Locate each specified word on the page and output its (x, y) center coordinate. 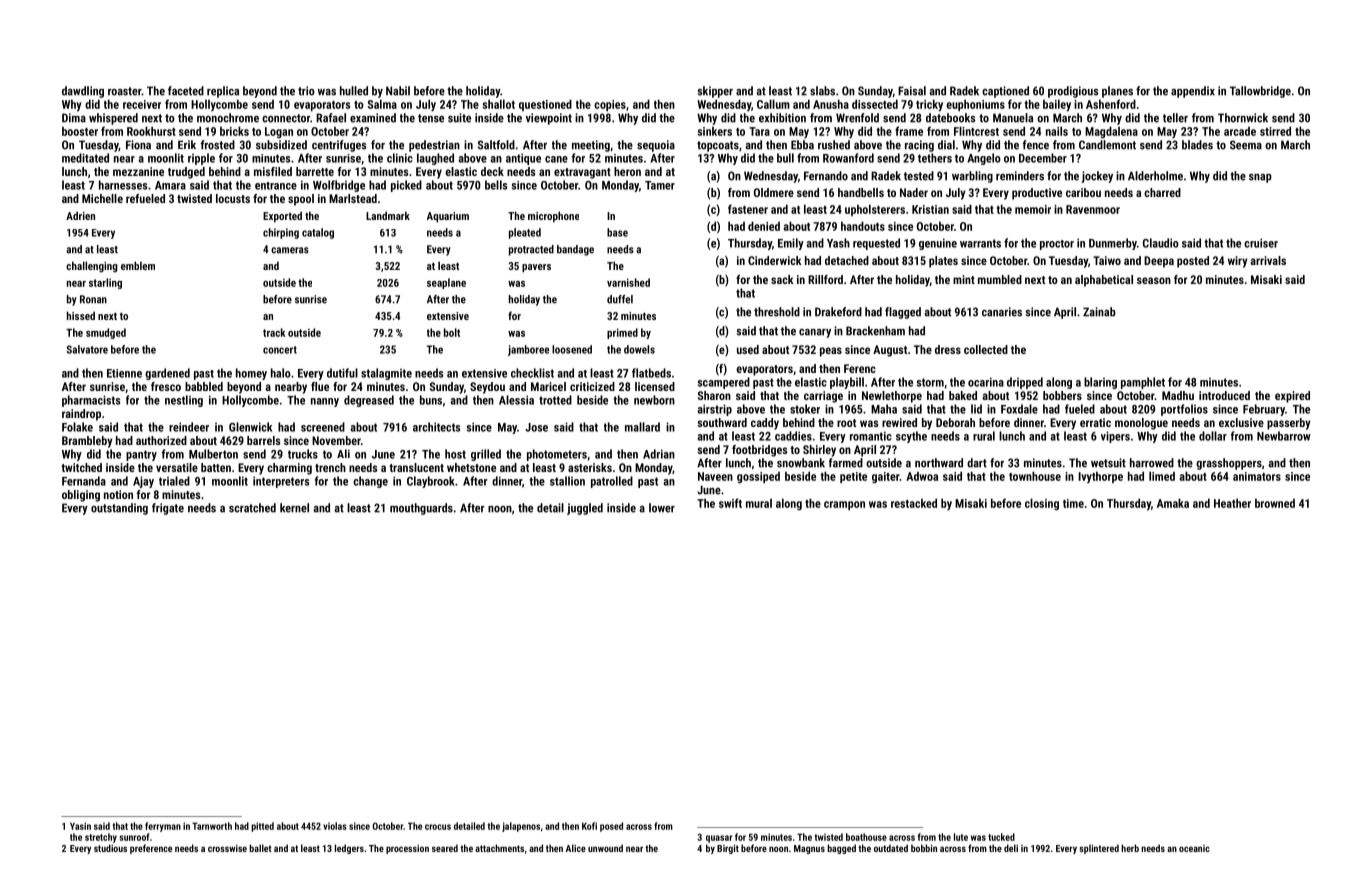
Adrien (80, 215)
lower (662, 508)
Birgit (728, 849)
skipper (715, 92)
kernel (294, 508)
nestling (184, 401)
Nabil (398, 91)
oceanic (1194, 848)
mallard (642, 427)
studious (110, 848)
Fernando (826, 176)
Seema (1246, 145)
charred (1162, 192)
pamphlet (1143, 383)
